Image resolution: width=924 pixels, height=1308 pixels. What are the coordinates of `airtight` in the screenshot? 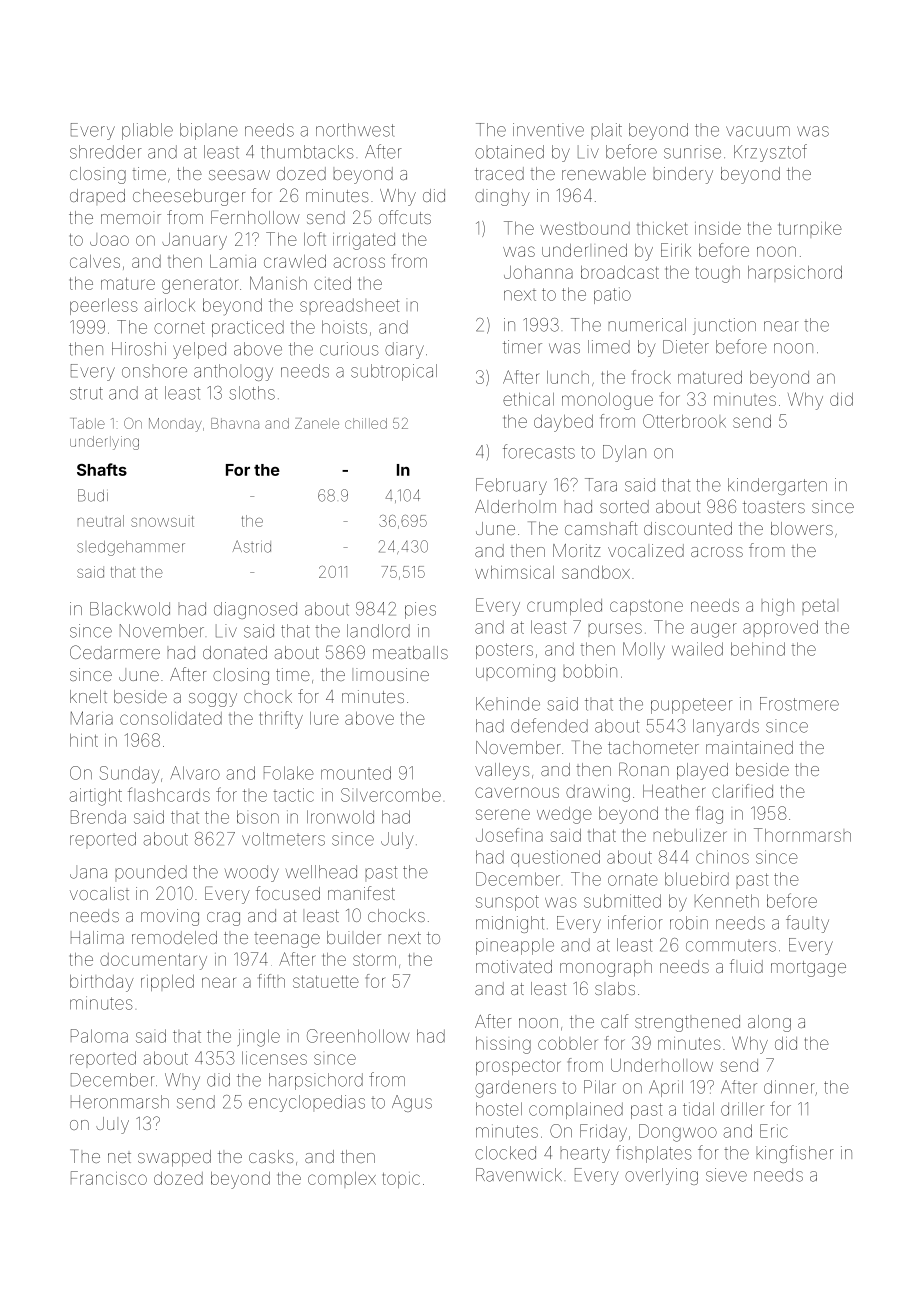 It's located at (96, 797).
